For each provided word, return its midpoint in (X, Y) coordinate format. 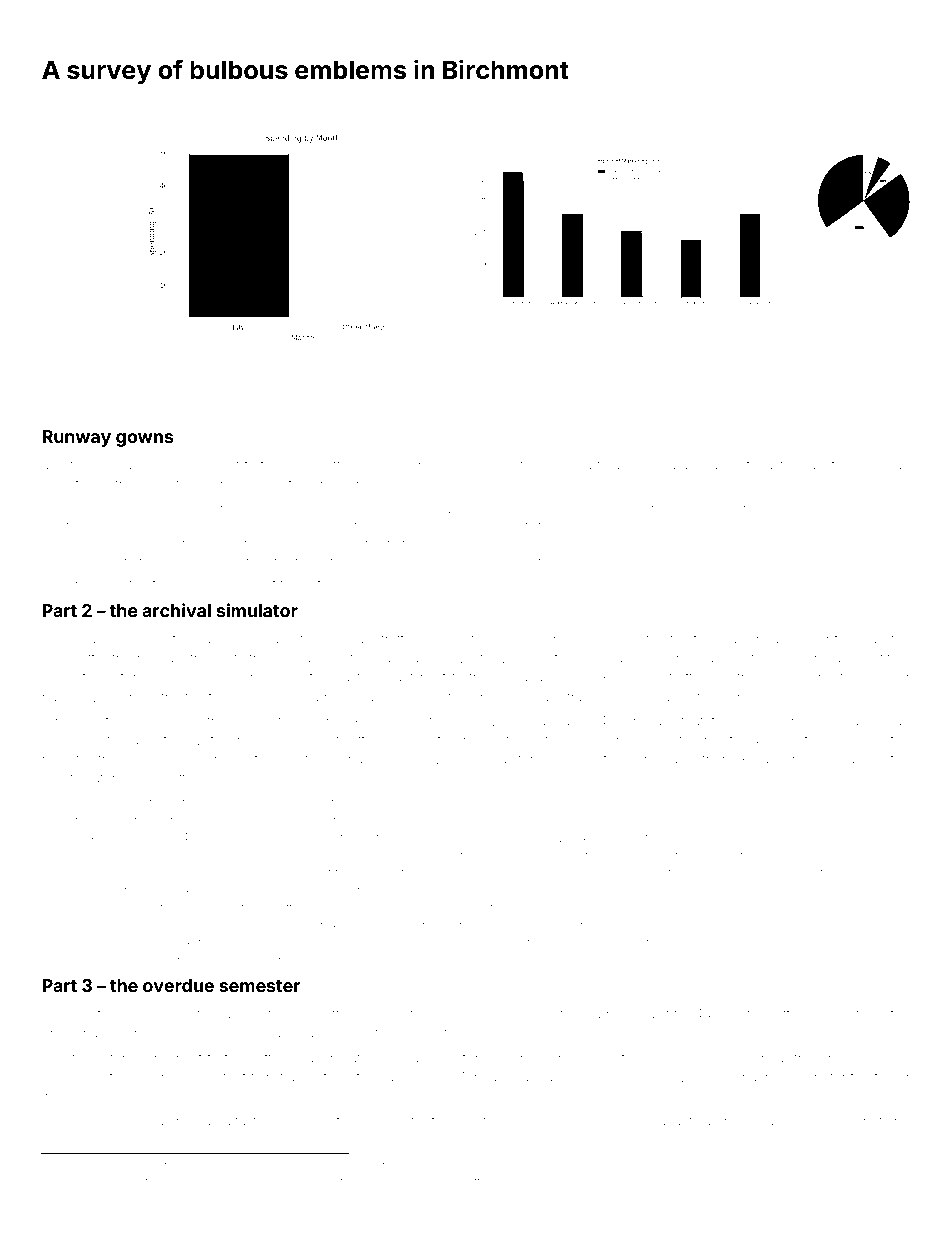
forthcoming (158, 562)
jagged (242, 1015)
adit (658, 1014)
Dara (259, 837)
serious (425, 466)
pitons (750, 509)
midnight (719, 857)
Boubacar (604, 872)
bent (64, 1182)
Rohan (890, 465)
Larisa (422, 1058)
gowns (145, 440)
